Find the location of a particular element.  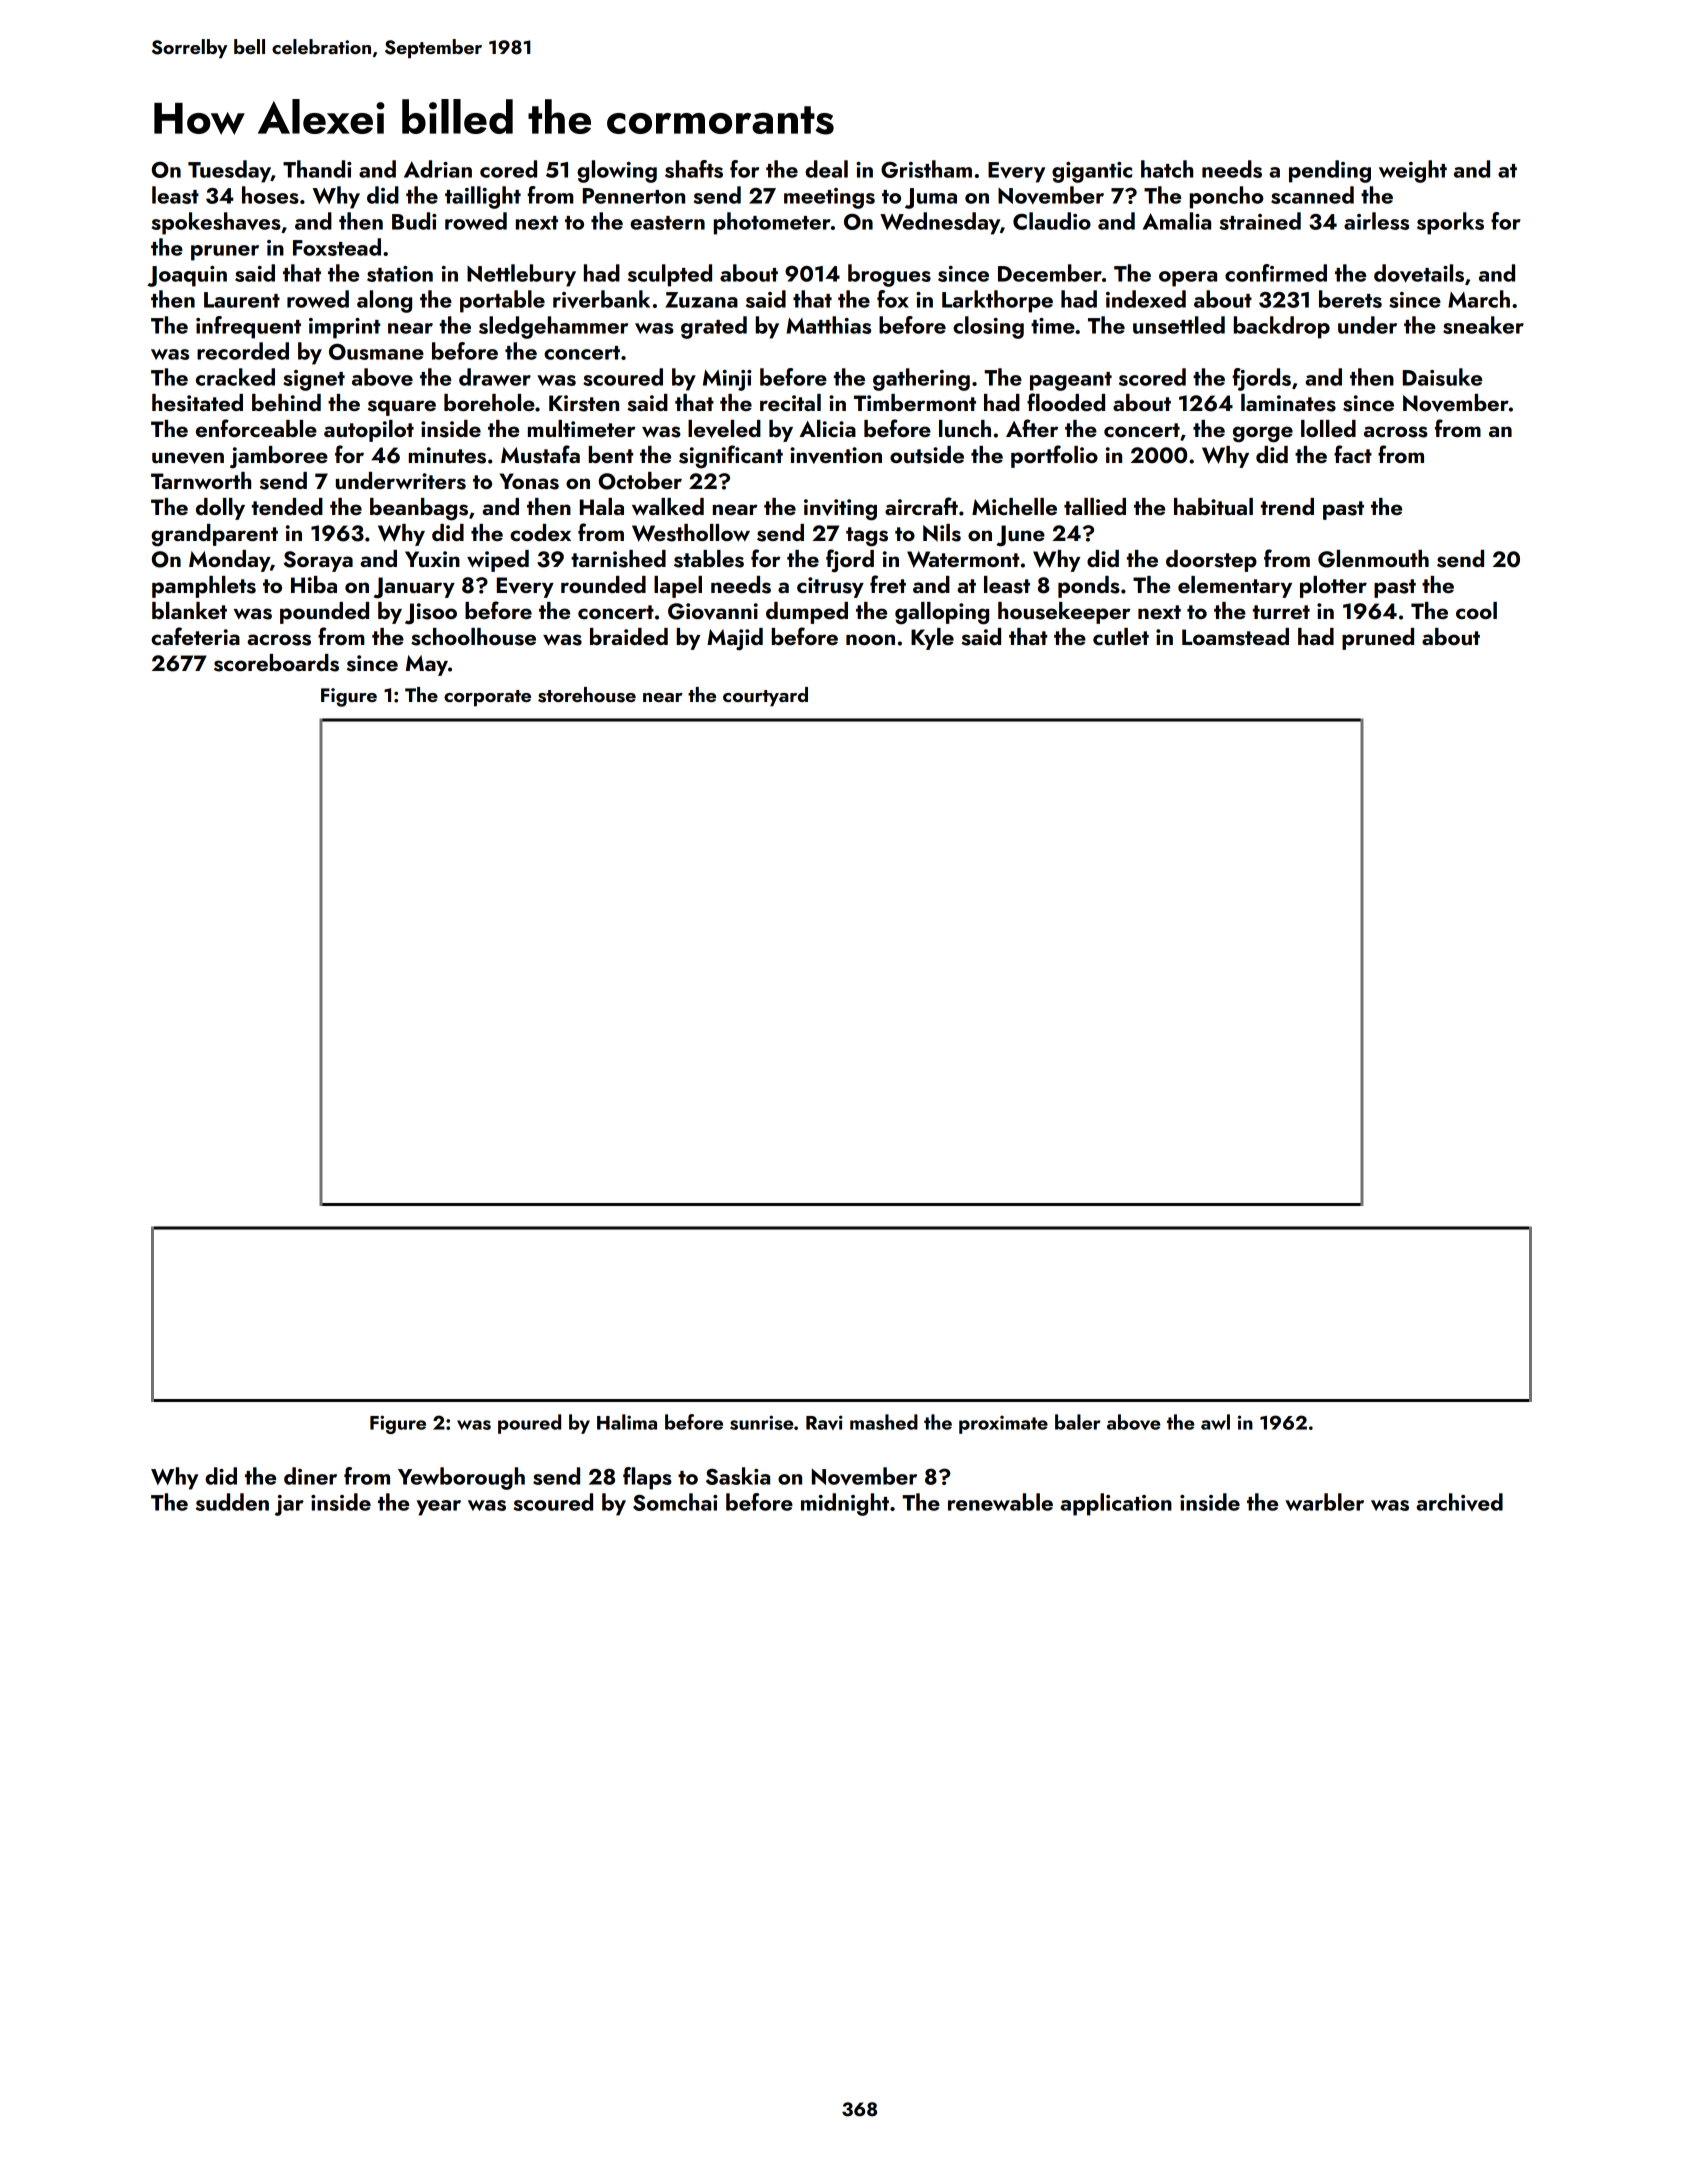

fret is located at coordinates (888, 584).
